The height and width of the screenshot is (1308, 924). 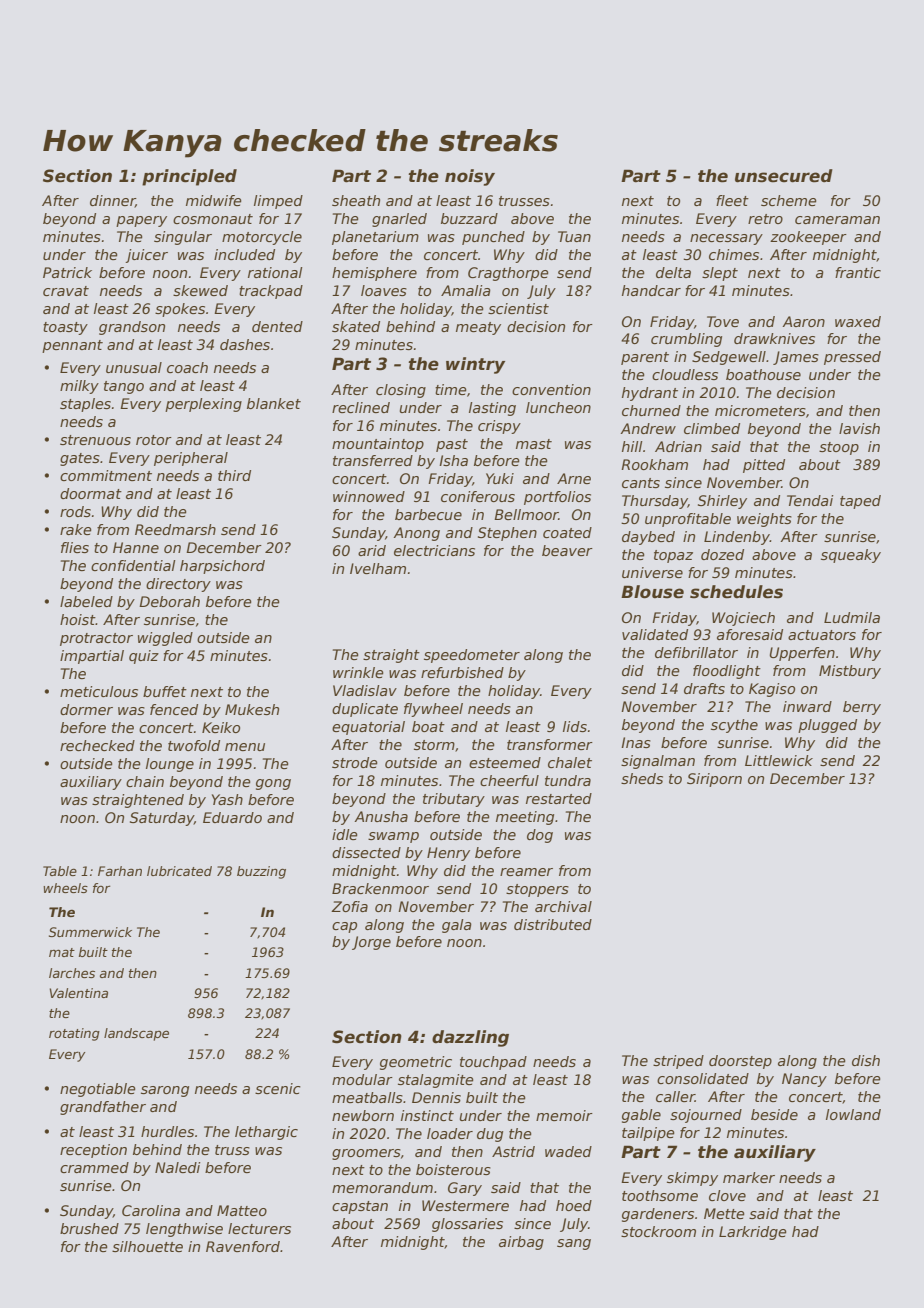 What do you see at coordinates (165, 1091) in the screenshot?
I see `sarong` at bounding box center [165, 1091].
